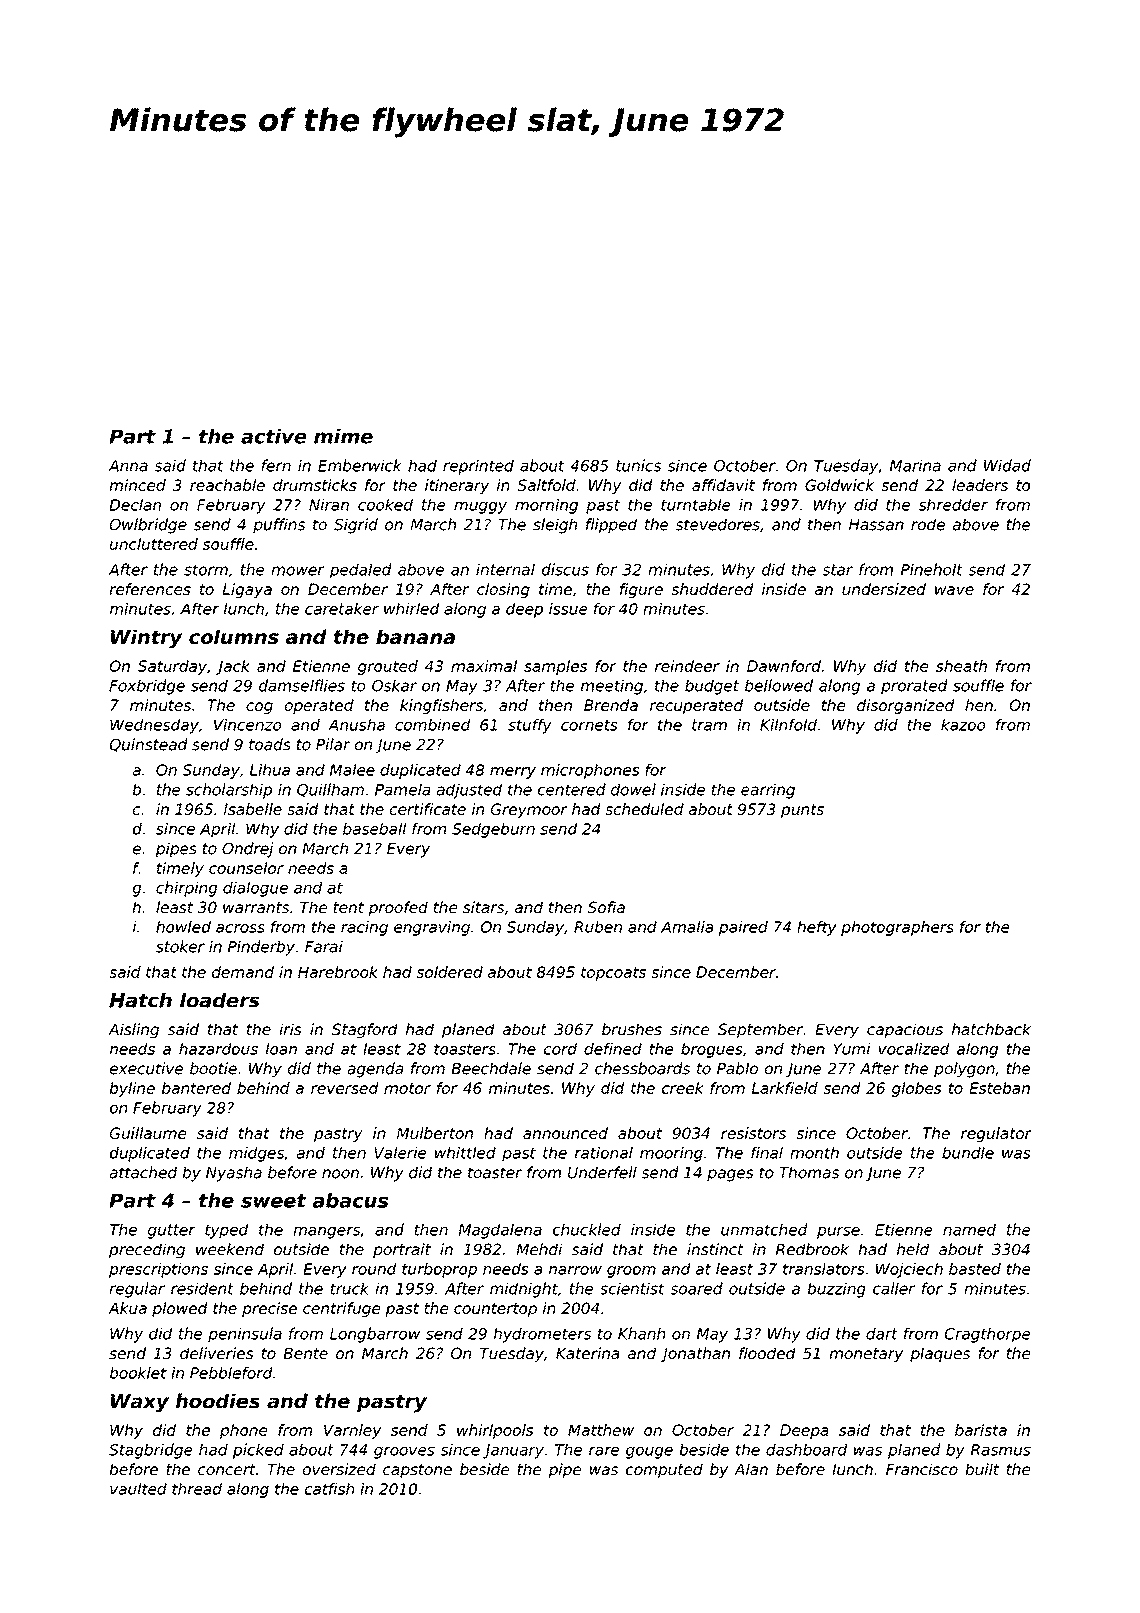  I want to click on September, so click(760, 1030).
